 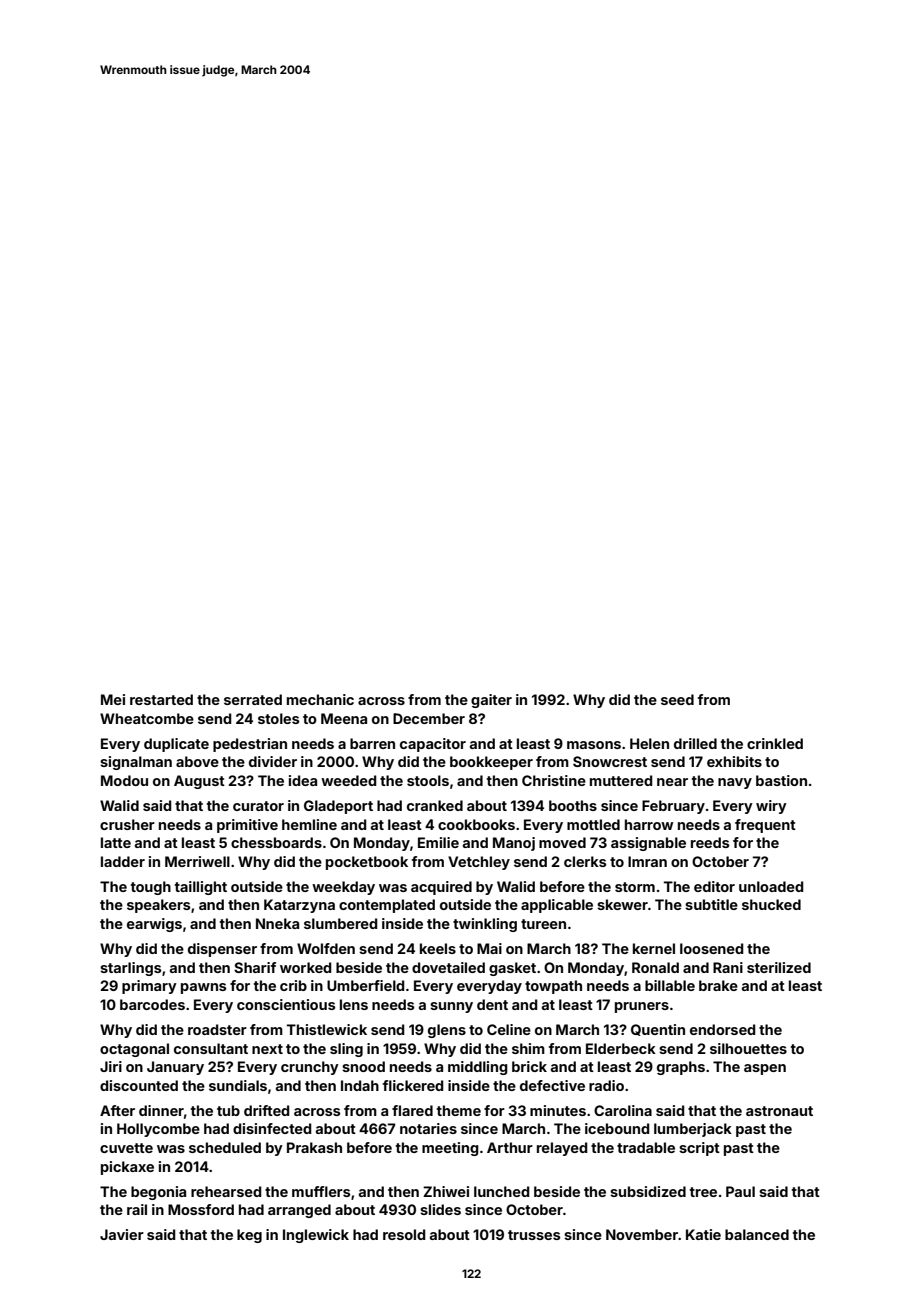 I want to click on sterilized, so click(x=779, y=967).
